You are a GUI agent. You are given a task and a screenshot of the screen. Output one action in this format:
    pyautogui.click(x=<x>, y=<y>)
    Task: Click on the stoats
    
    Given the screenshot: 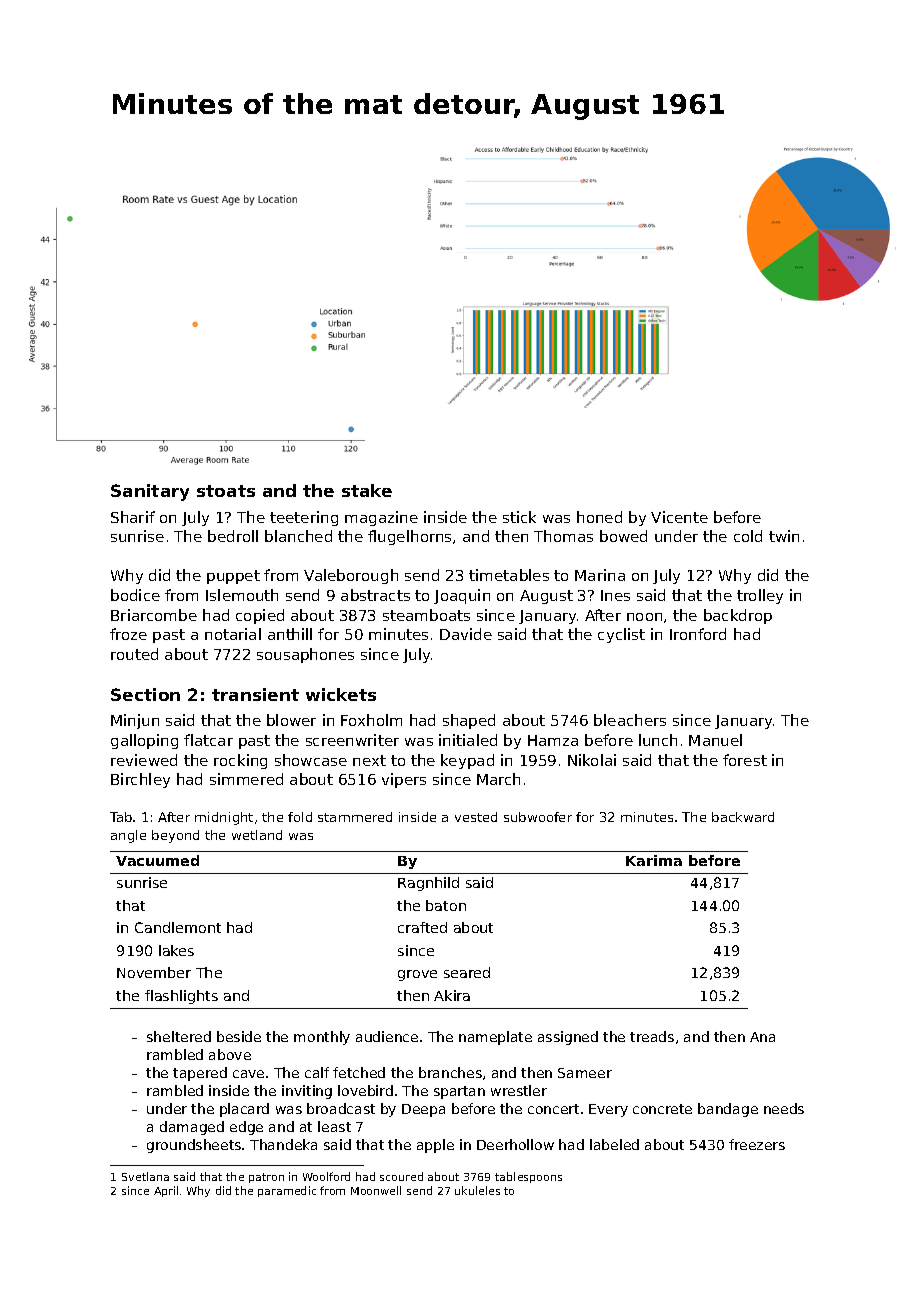 What is the action you would take?
    pyautogui.click(x=226, y=491)
